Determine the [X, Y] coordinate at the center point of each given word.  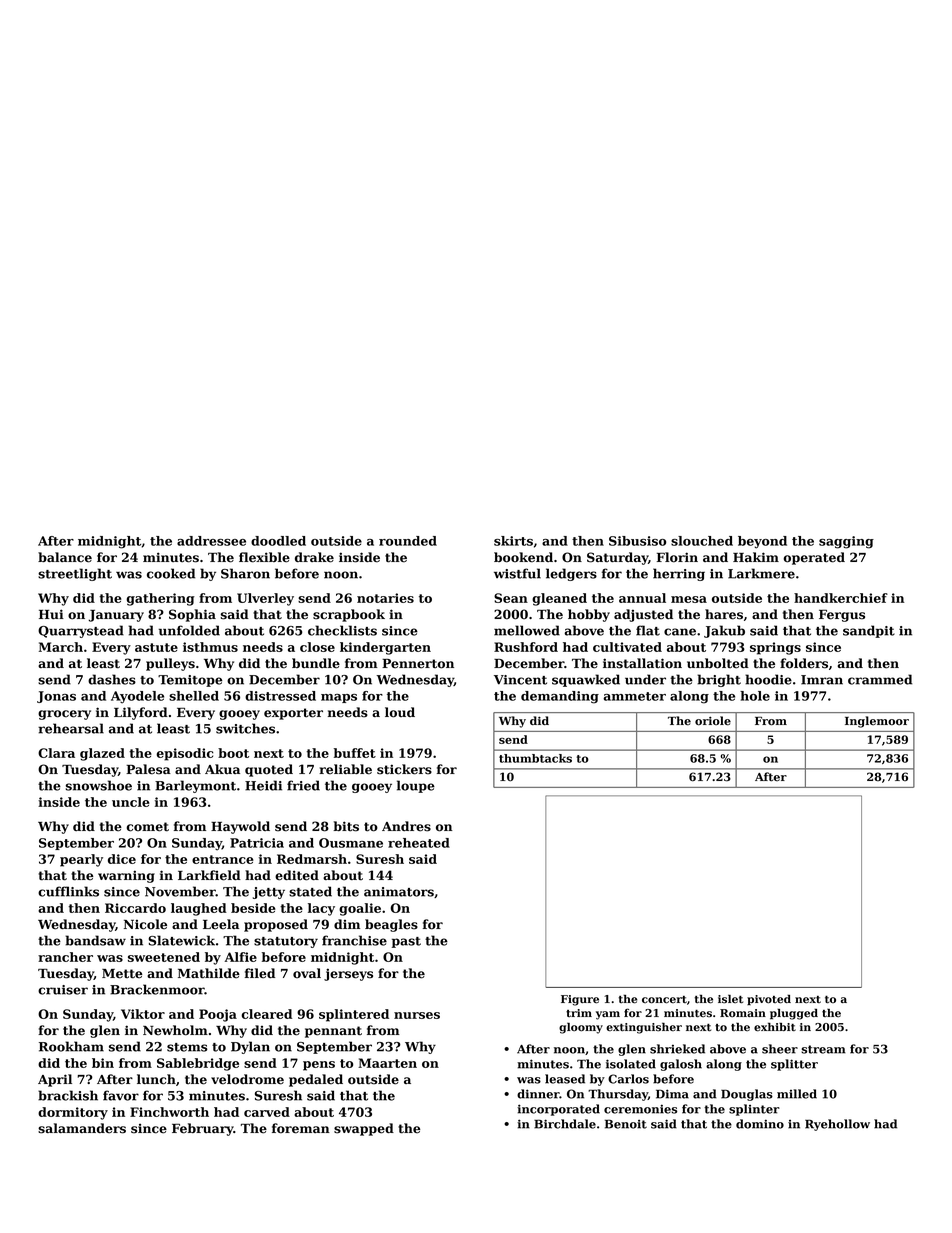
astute [156, 647]
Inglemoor [877, 722]
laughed [199, 909]
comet [147, 827]
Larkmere [761, 573]
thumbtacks [535, 758]
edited [297, 875]
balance [65, 557]
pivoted [769, 999]
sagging [846, 542]
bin [103, 1063]
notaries [385, 598]
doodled [278, 541]
